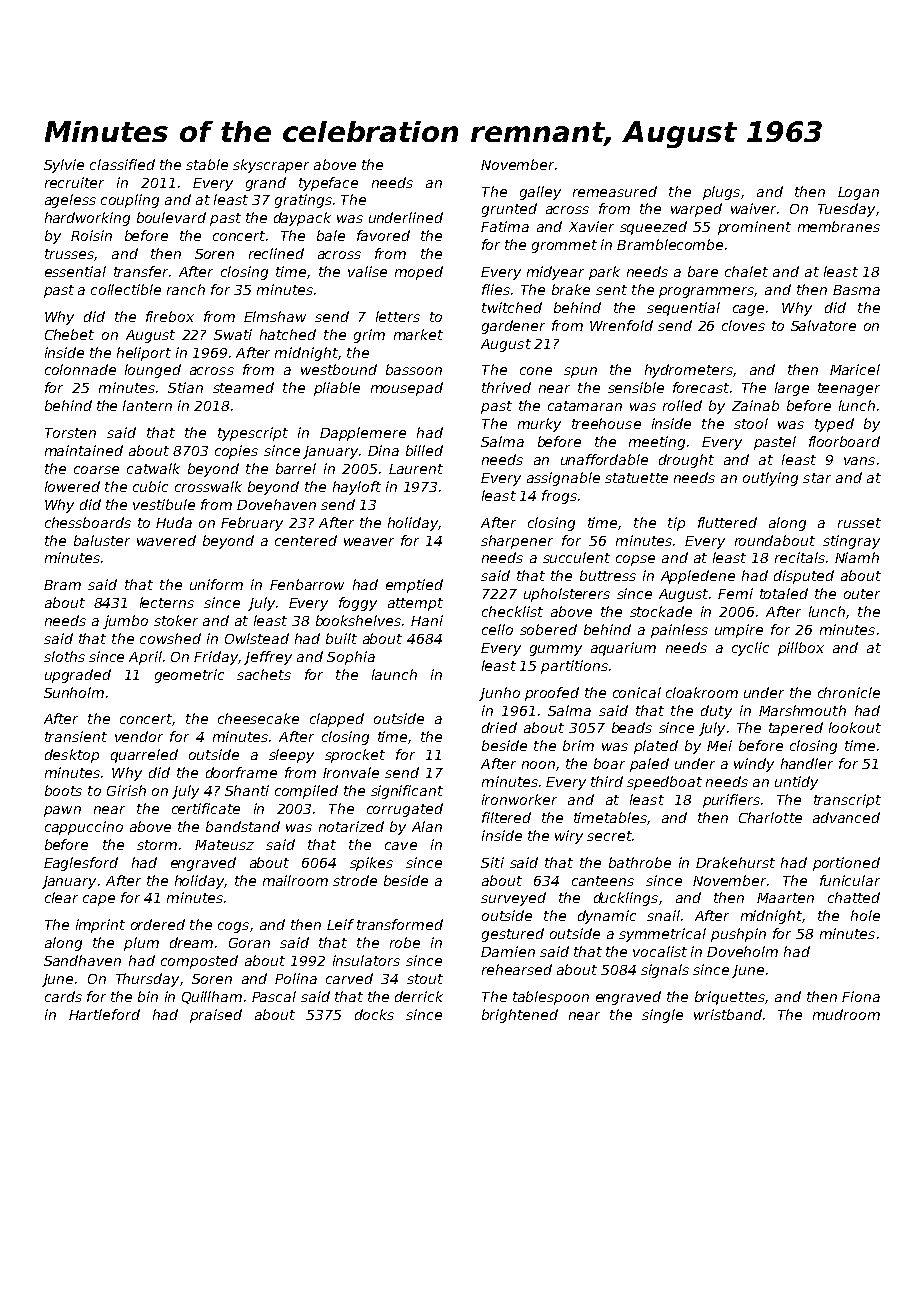 This screenshot has height=1308, width=924. Describe the element at coordinates (367, 271) in the screenshot. I see `valise` at that location.
